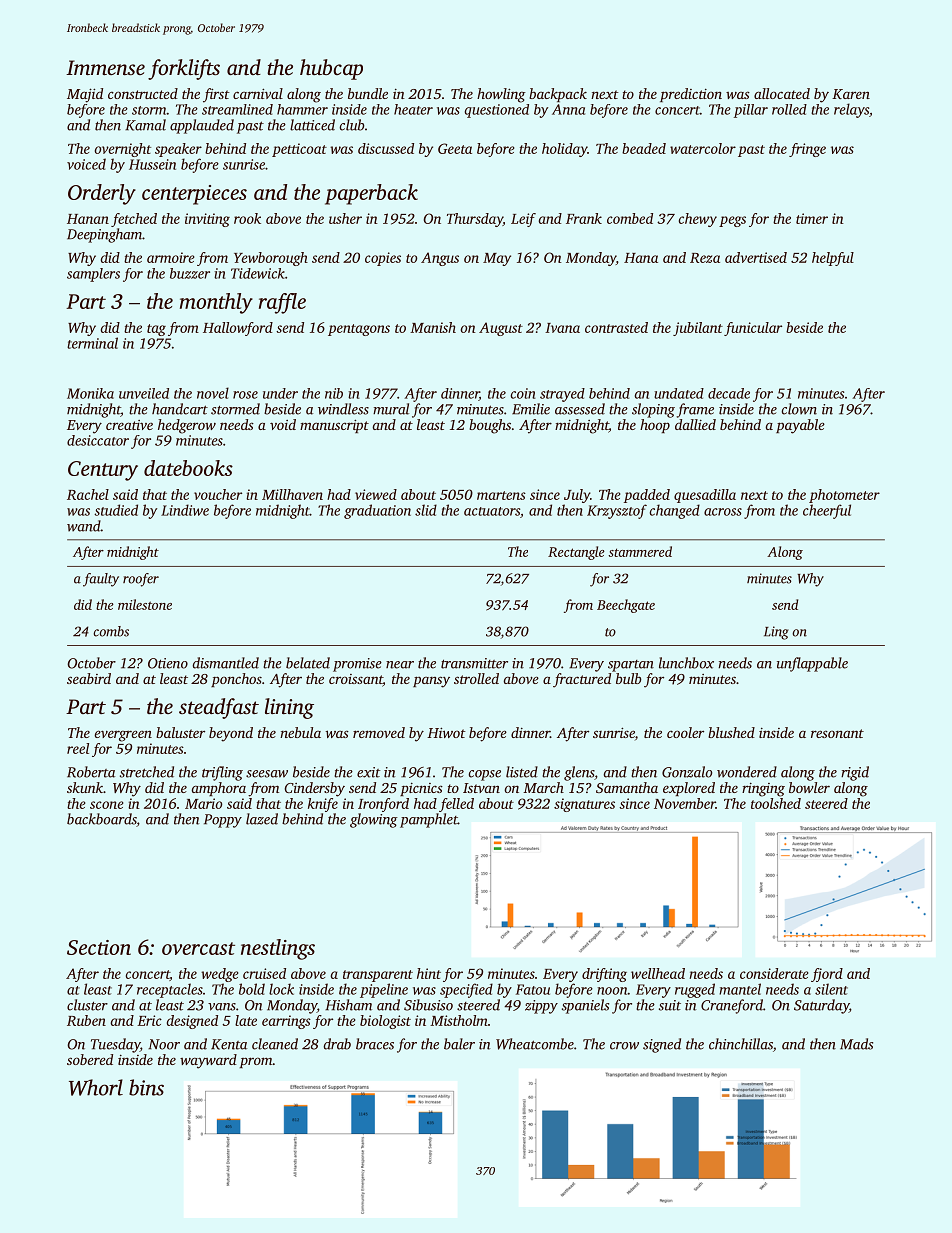  I want to click on paperback, so click(371, 194).
